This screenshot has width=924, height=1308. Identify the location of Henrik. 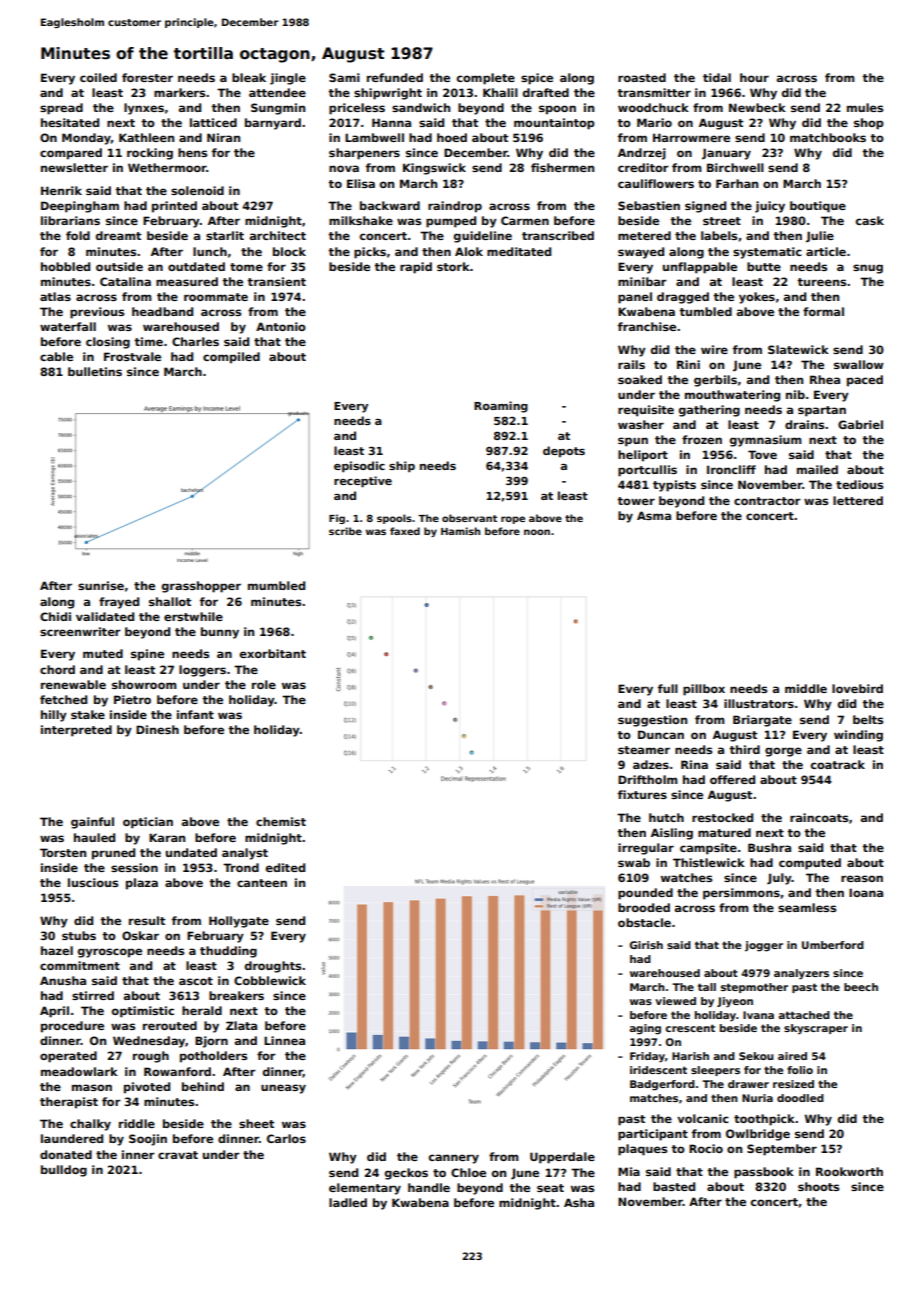
(61, 190).
